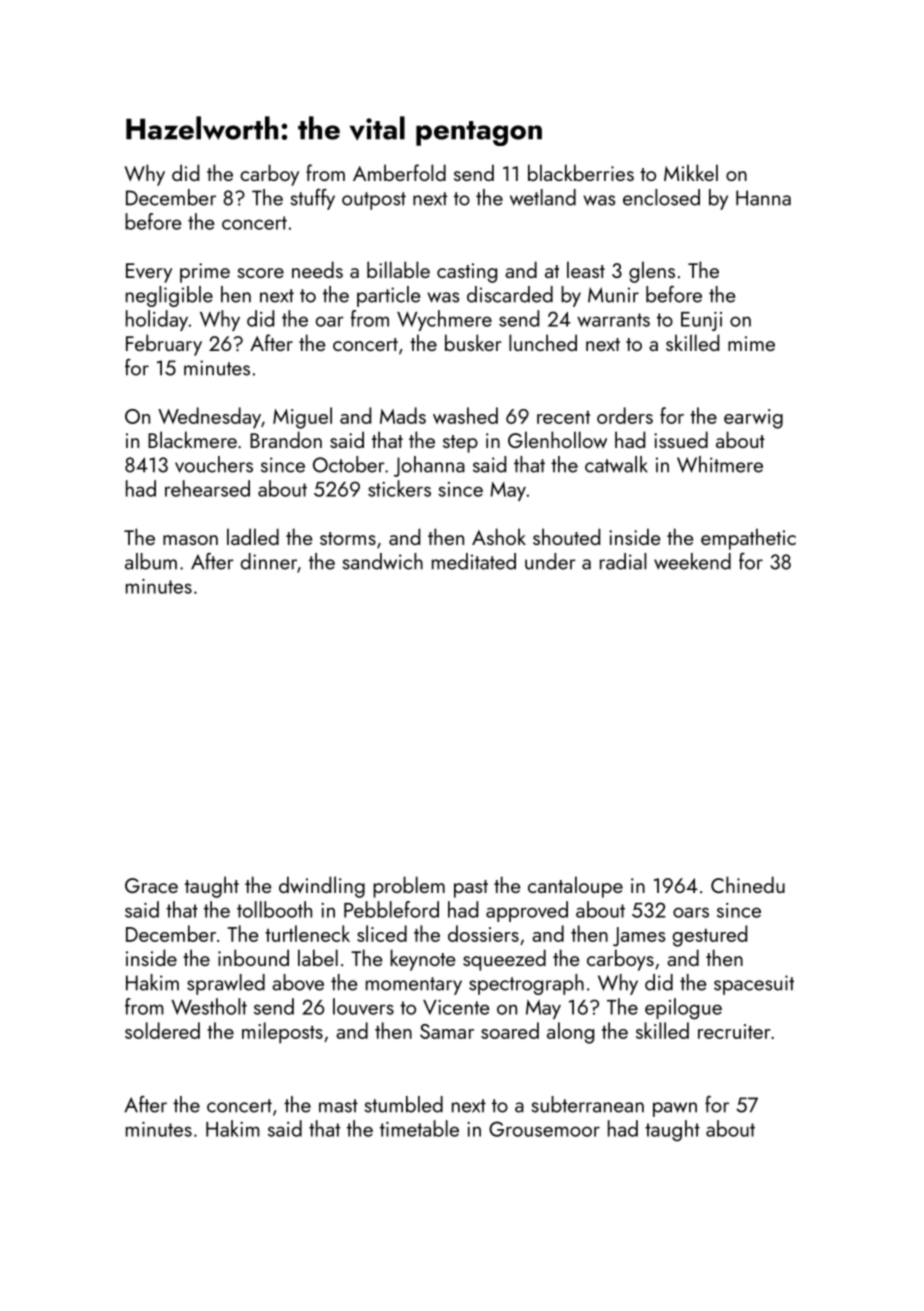 The height and width of the screenshot is (1311, 924). I want to click on February, so click(164, 345).
